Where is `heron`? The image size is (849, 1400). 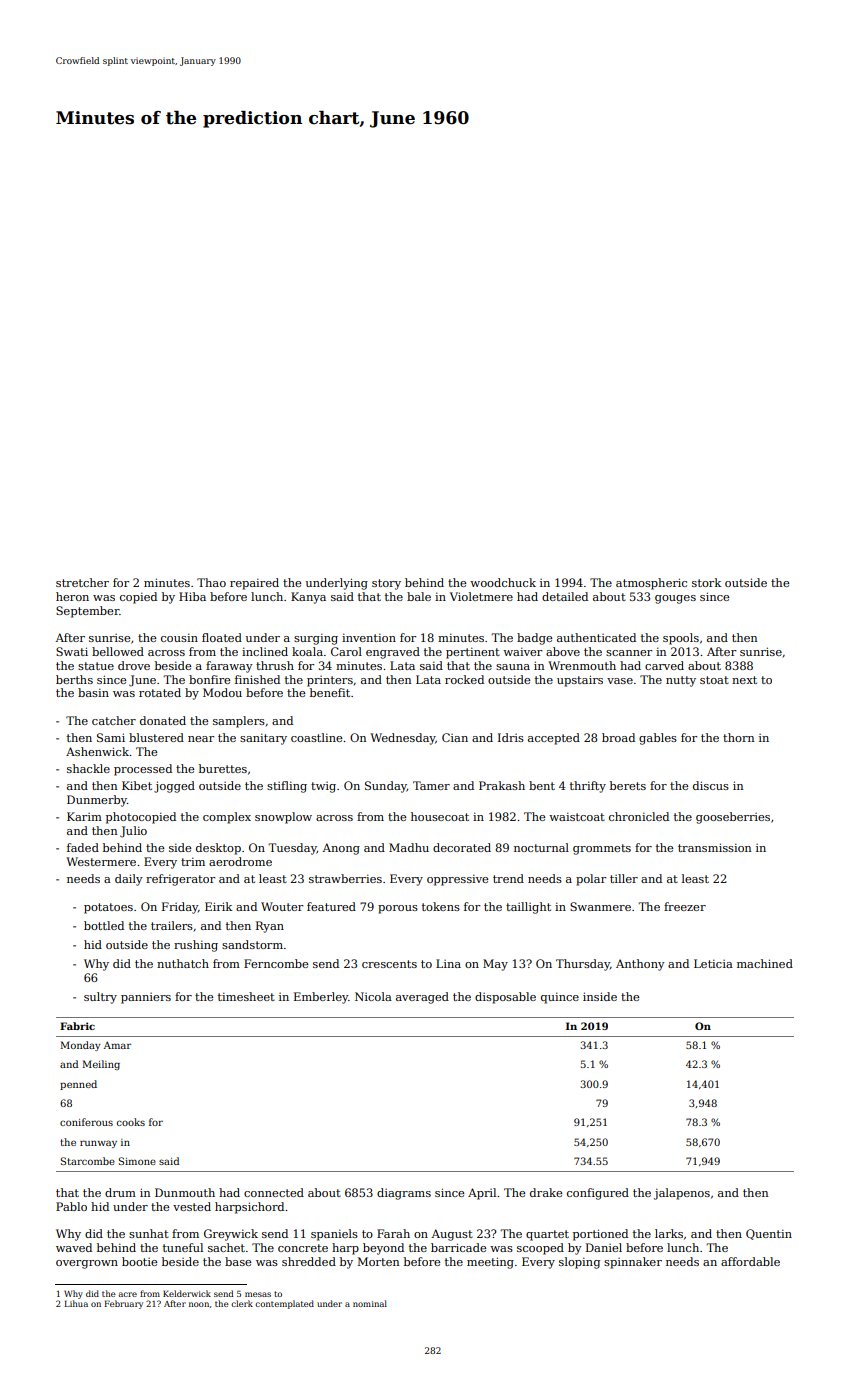 heron is located at coordinates (72, 596).
